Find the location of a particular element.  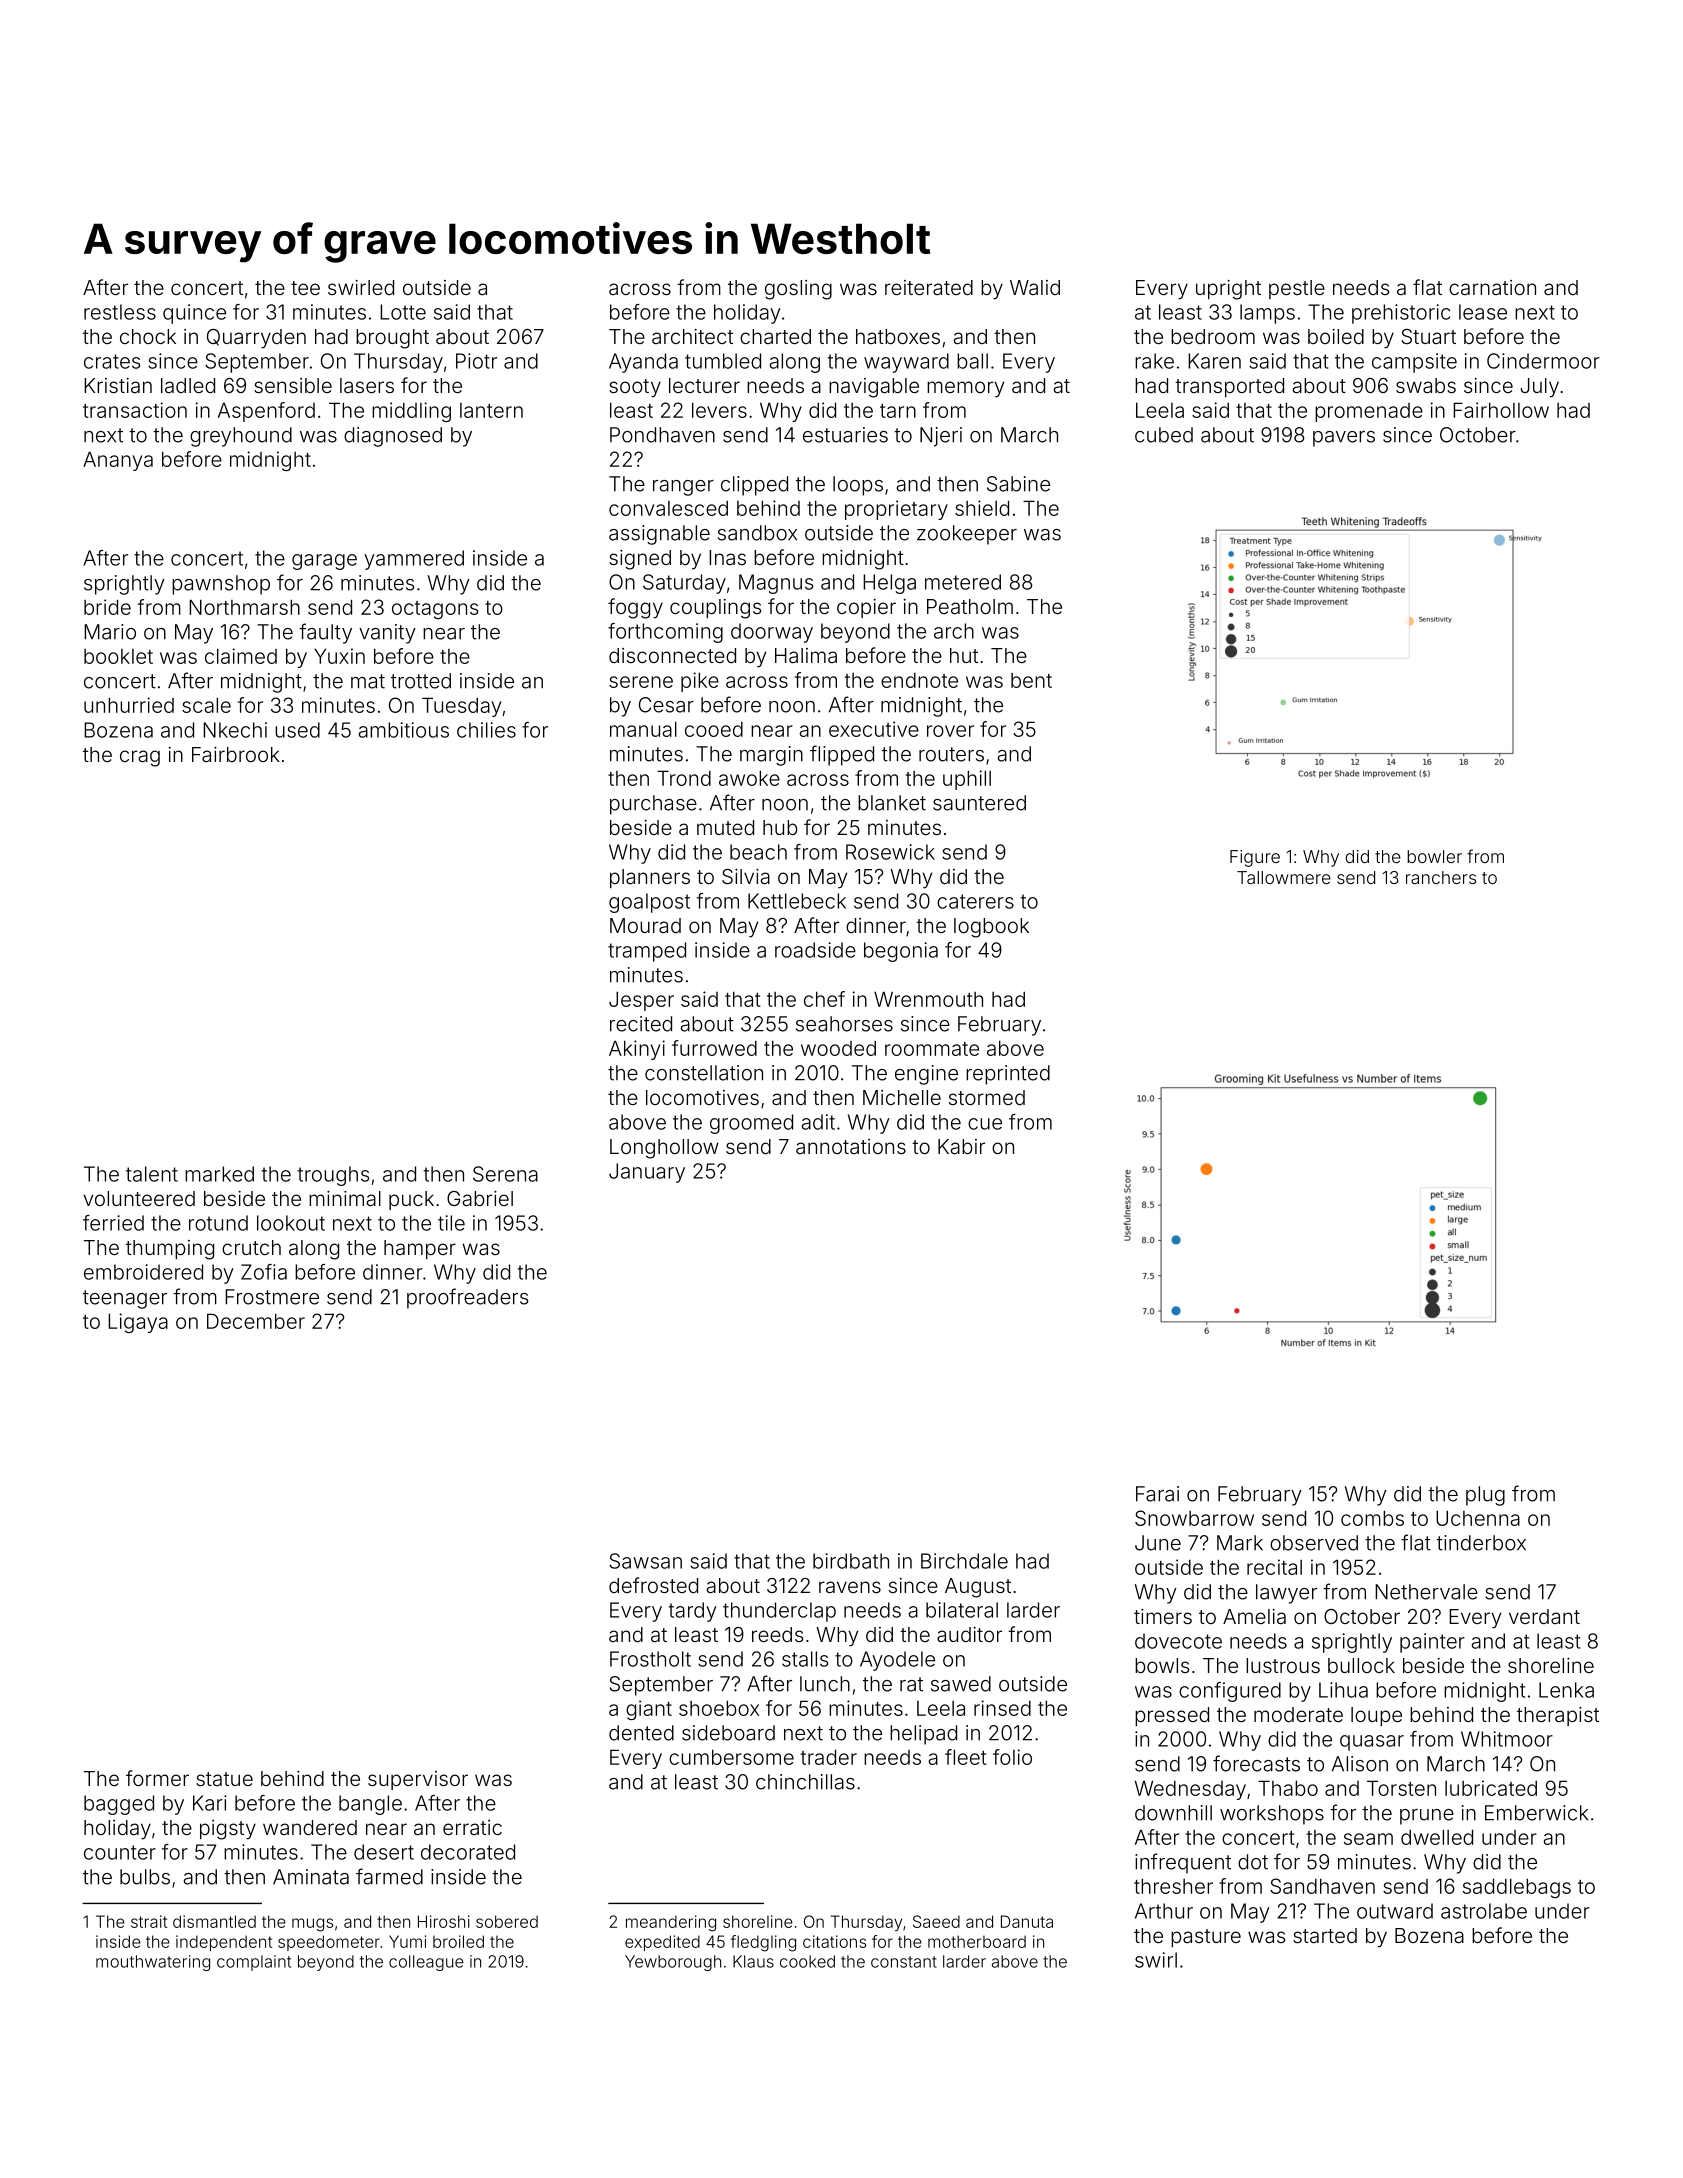

Fairbrook is located at coordinates (236, 754).
